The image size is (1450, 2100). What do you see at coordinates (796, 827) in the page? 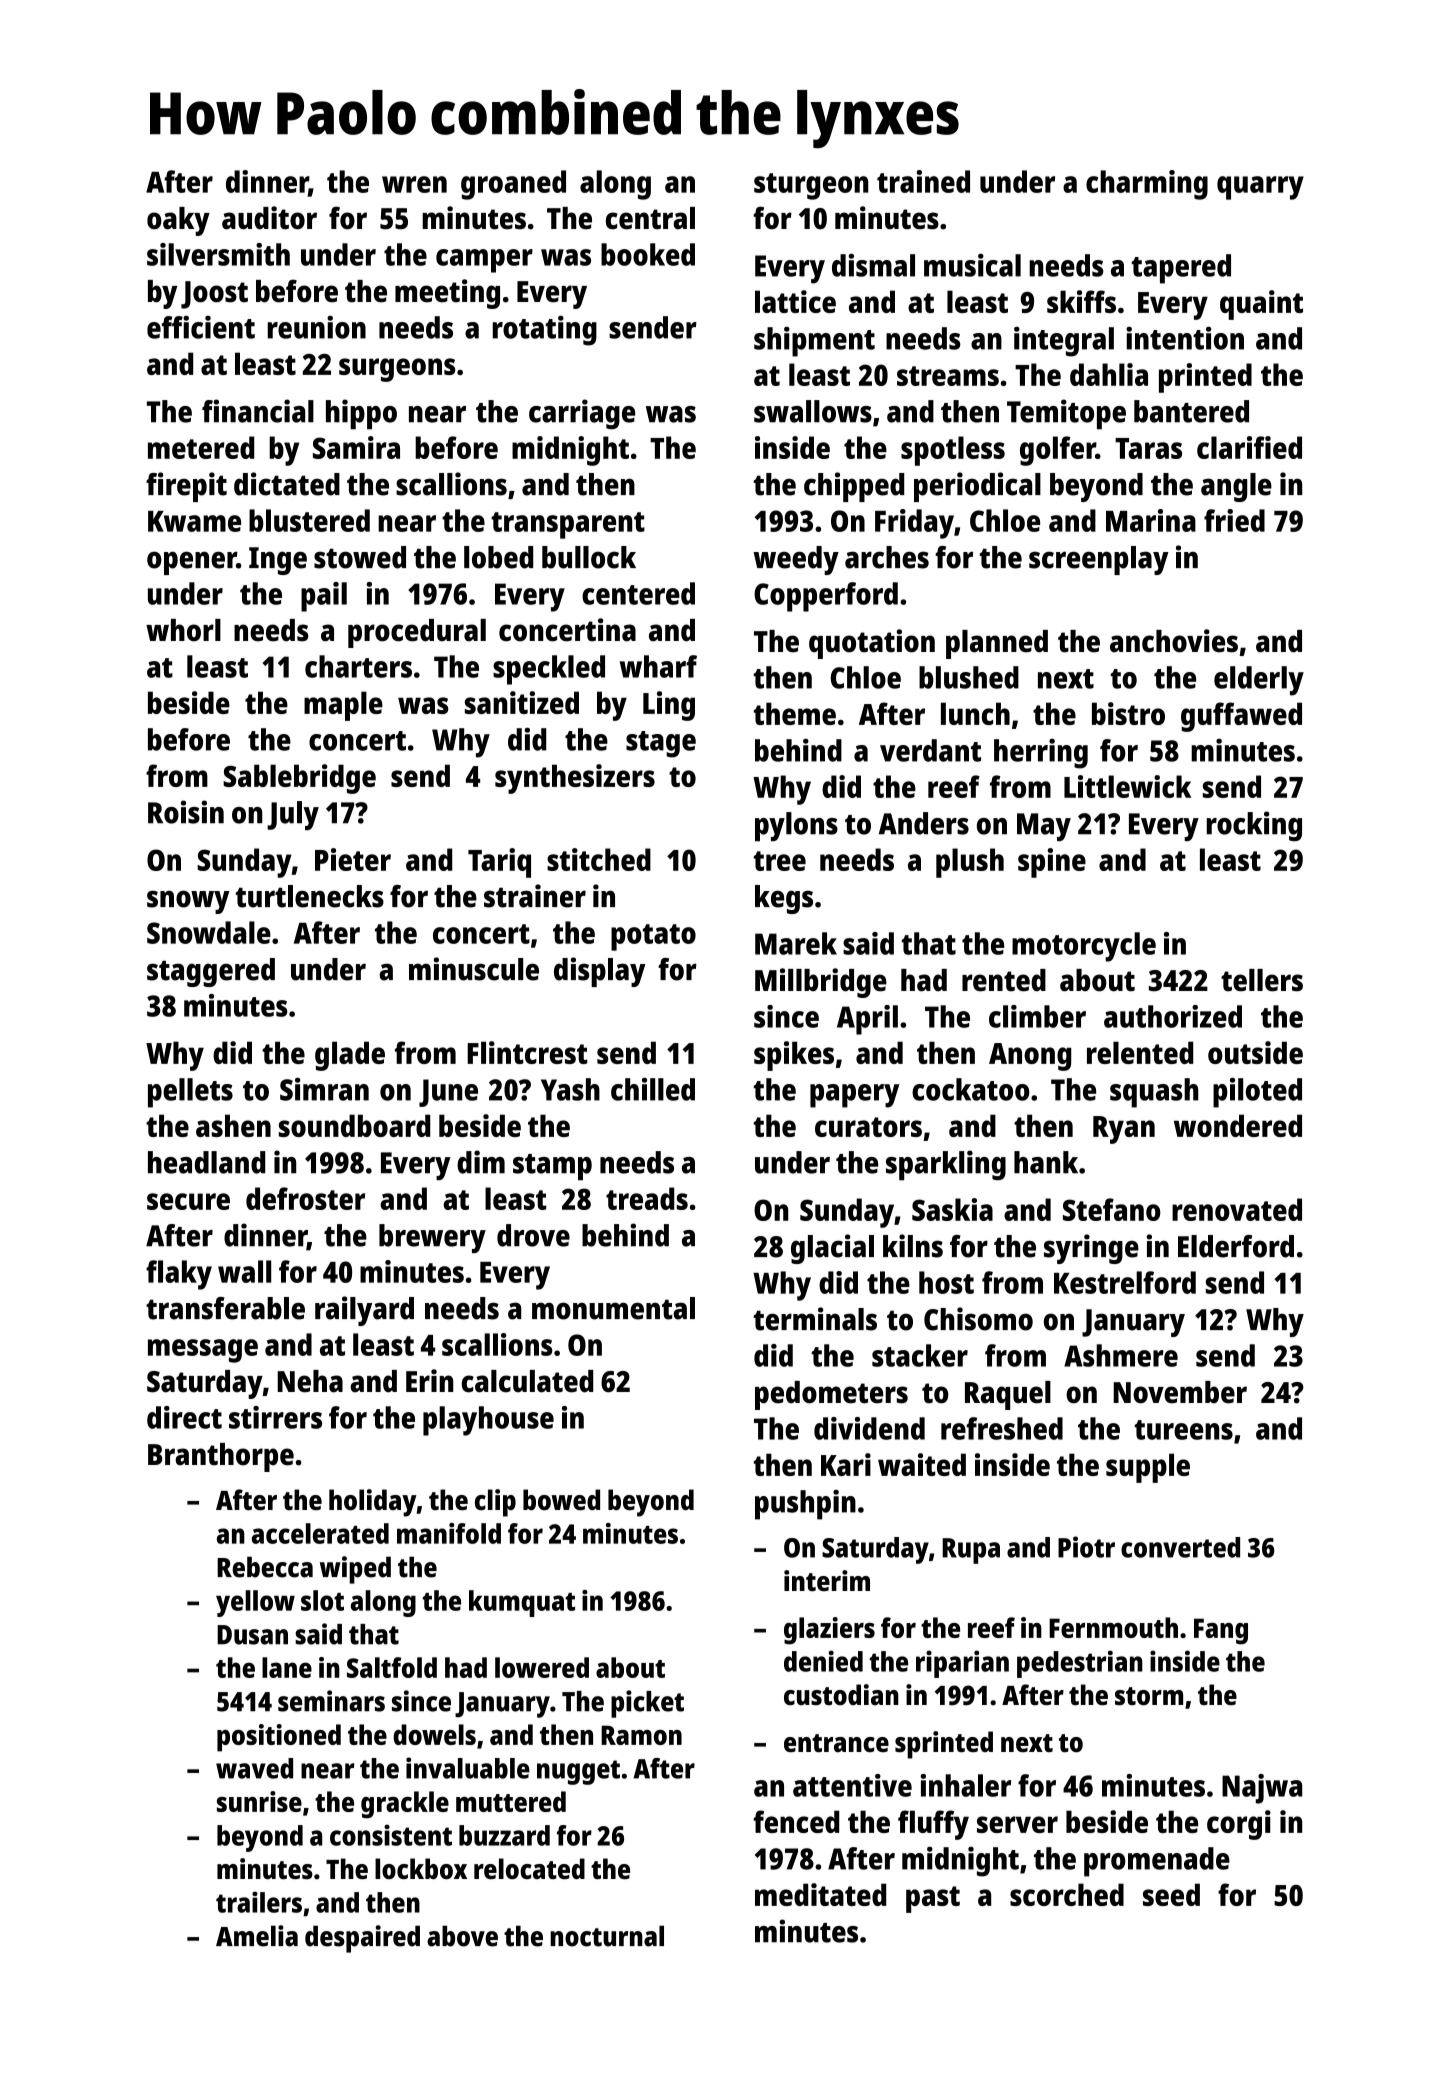
I see `pylons` at bounding box center [796, 827].
